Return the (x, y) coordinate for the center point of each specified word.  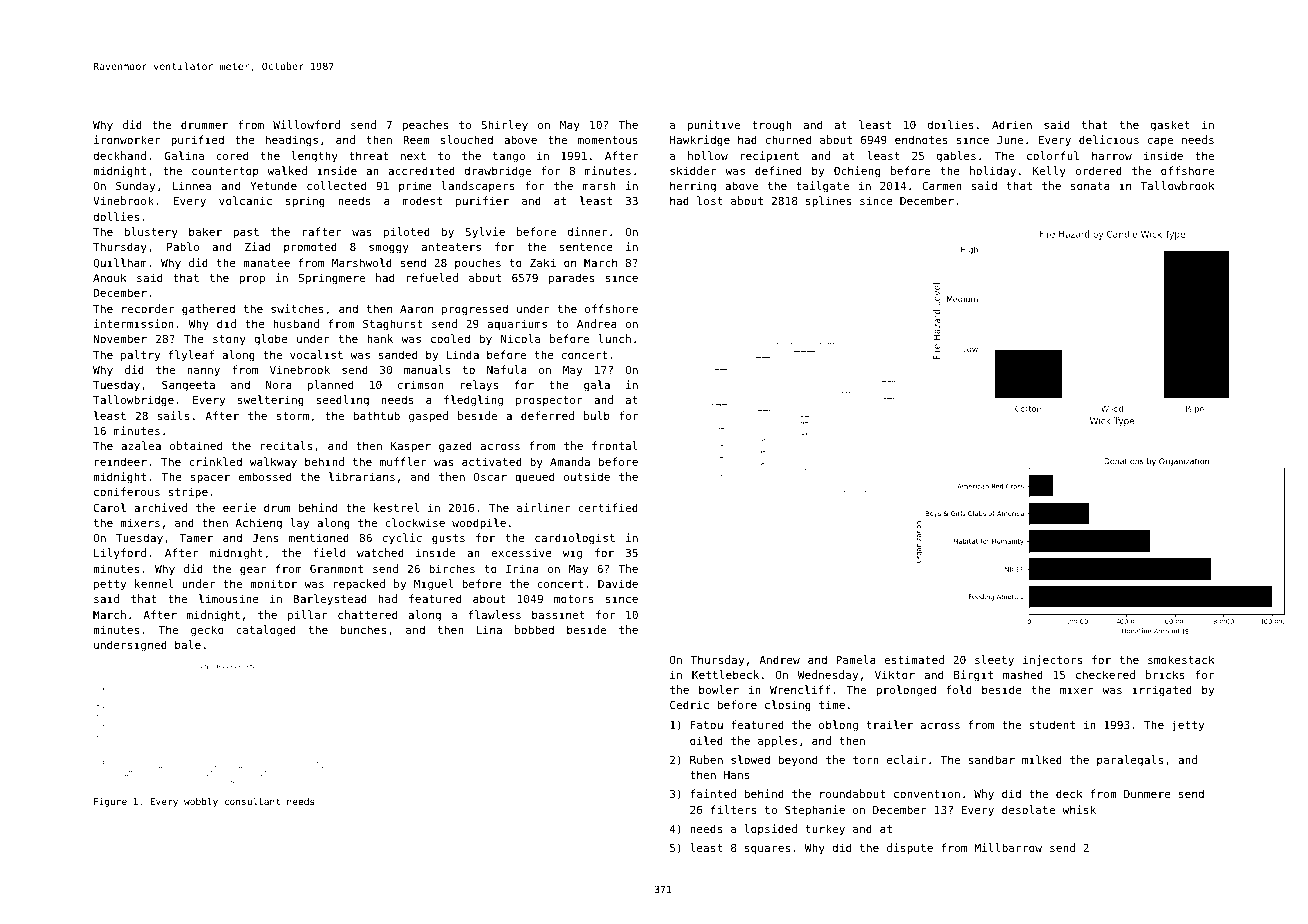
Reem (416, 140)
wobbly (201, 802)
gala (597, 386)
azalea (141, 445)
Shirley (504, 126)
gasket (1170, 126)
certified (608, 507)
